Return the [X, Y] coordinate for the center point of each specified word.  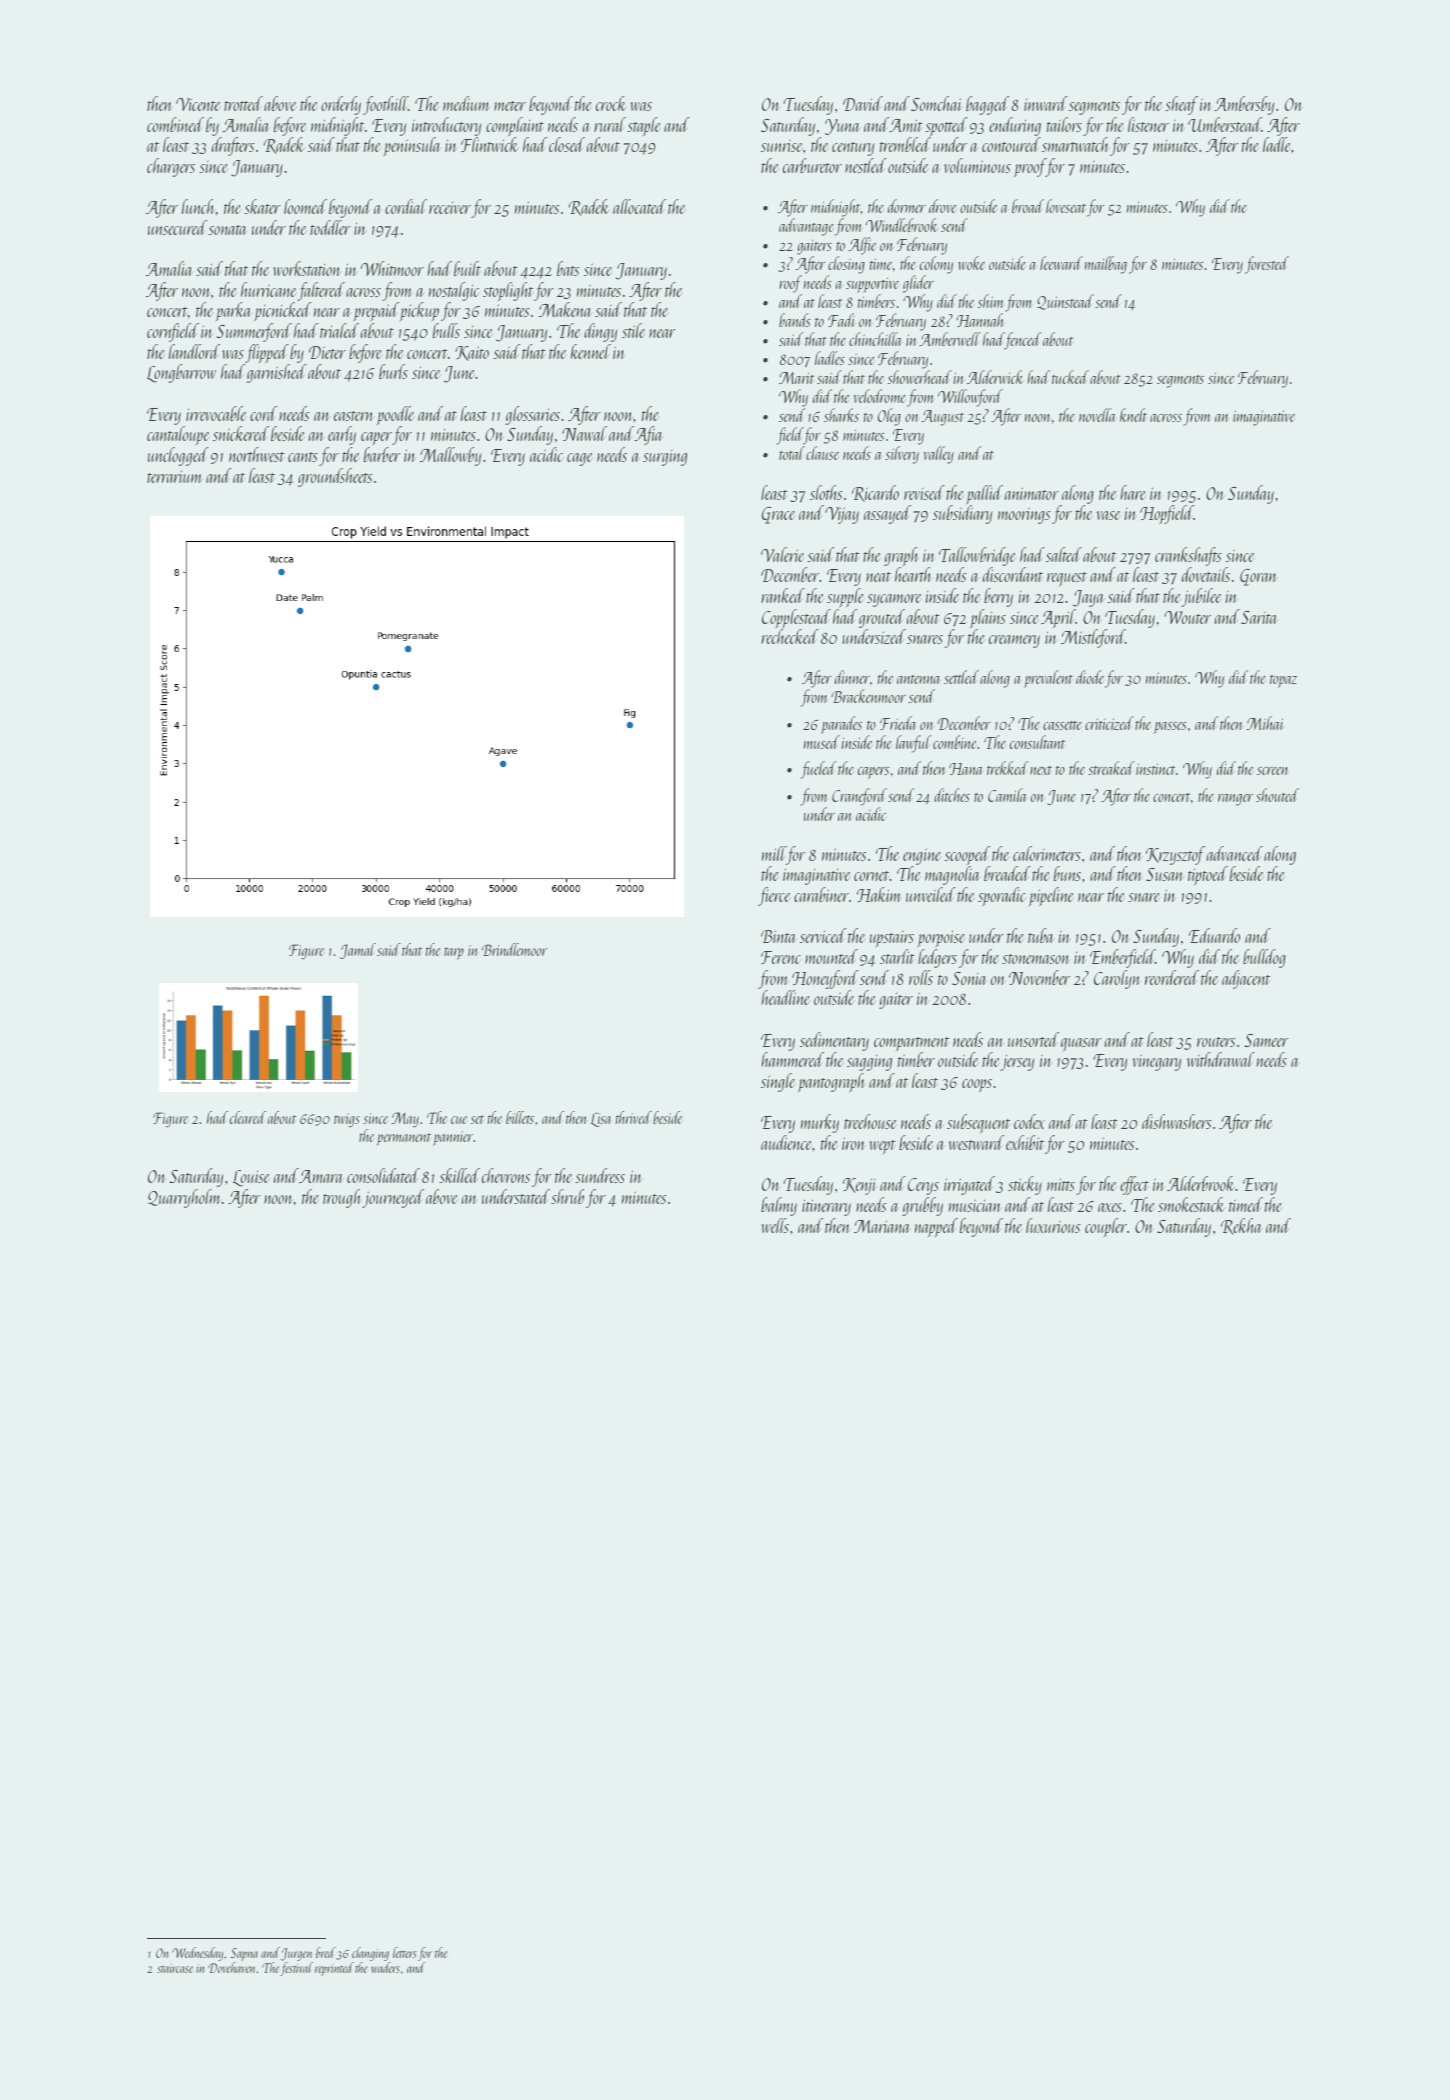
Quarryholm [184, 1198]
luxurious [1053, 1225]
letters [405, 1952]
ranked [783, 595]
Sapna [244, 1954]
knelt [1133, 415]
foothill [385, 105]
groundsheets [335, 477]
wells [775, 1225]
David [863, 103]
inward [1046, 103]
